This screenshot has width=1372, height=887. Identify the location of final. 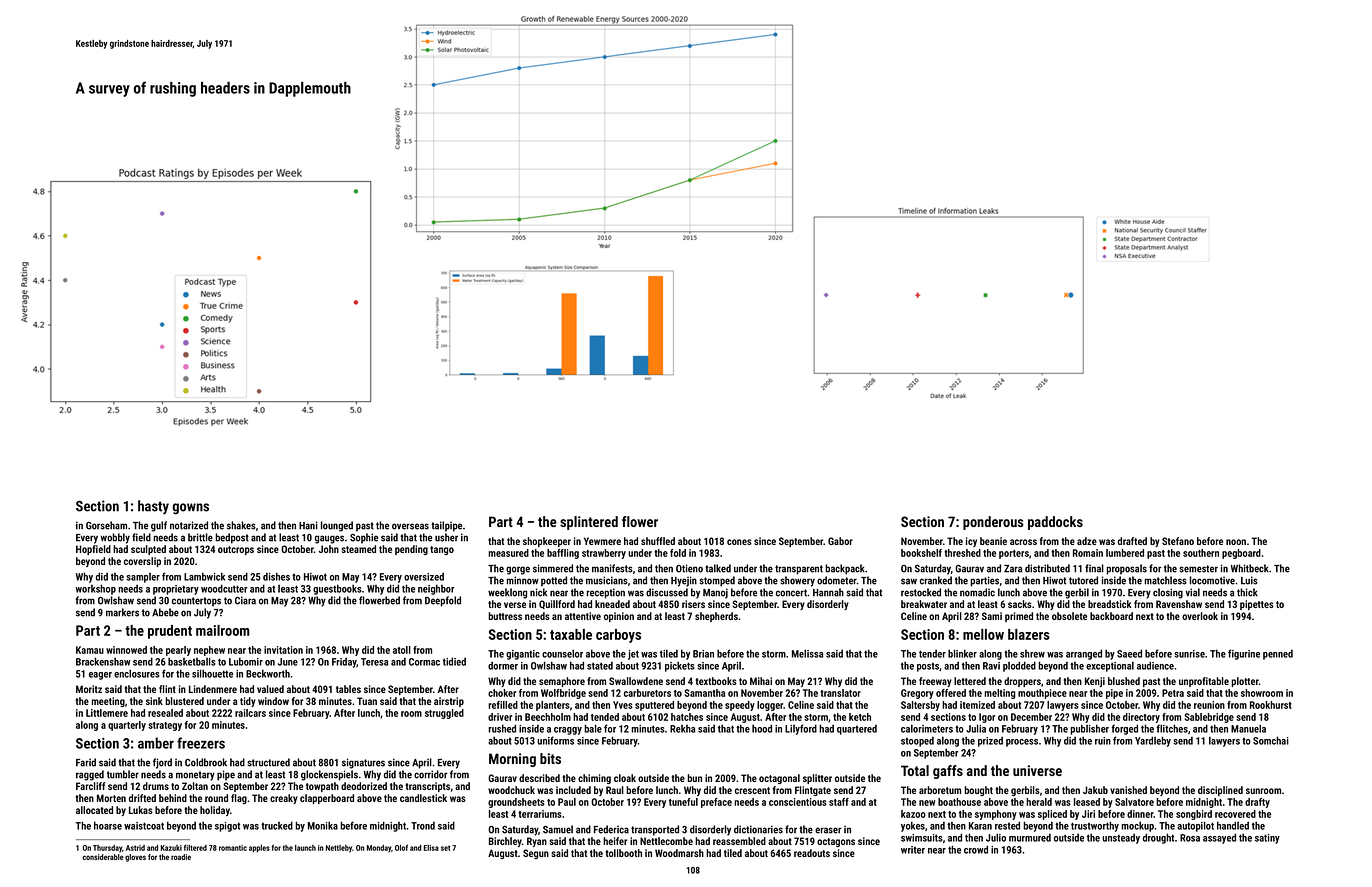
(1094, 568).
